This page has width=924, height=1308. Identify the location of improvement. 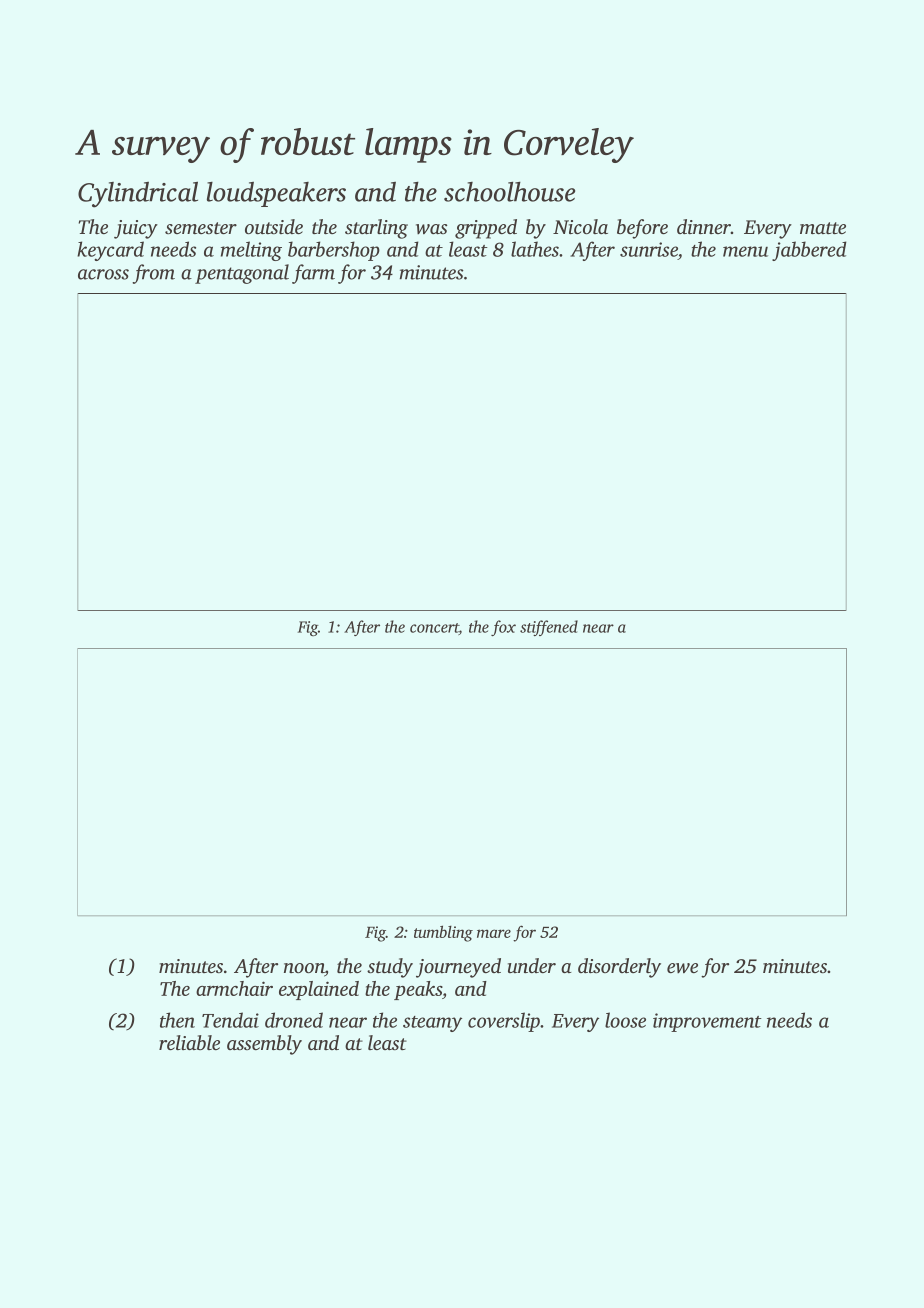
(707, 1022).
